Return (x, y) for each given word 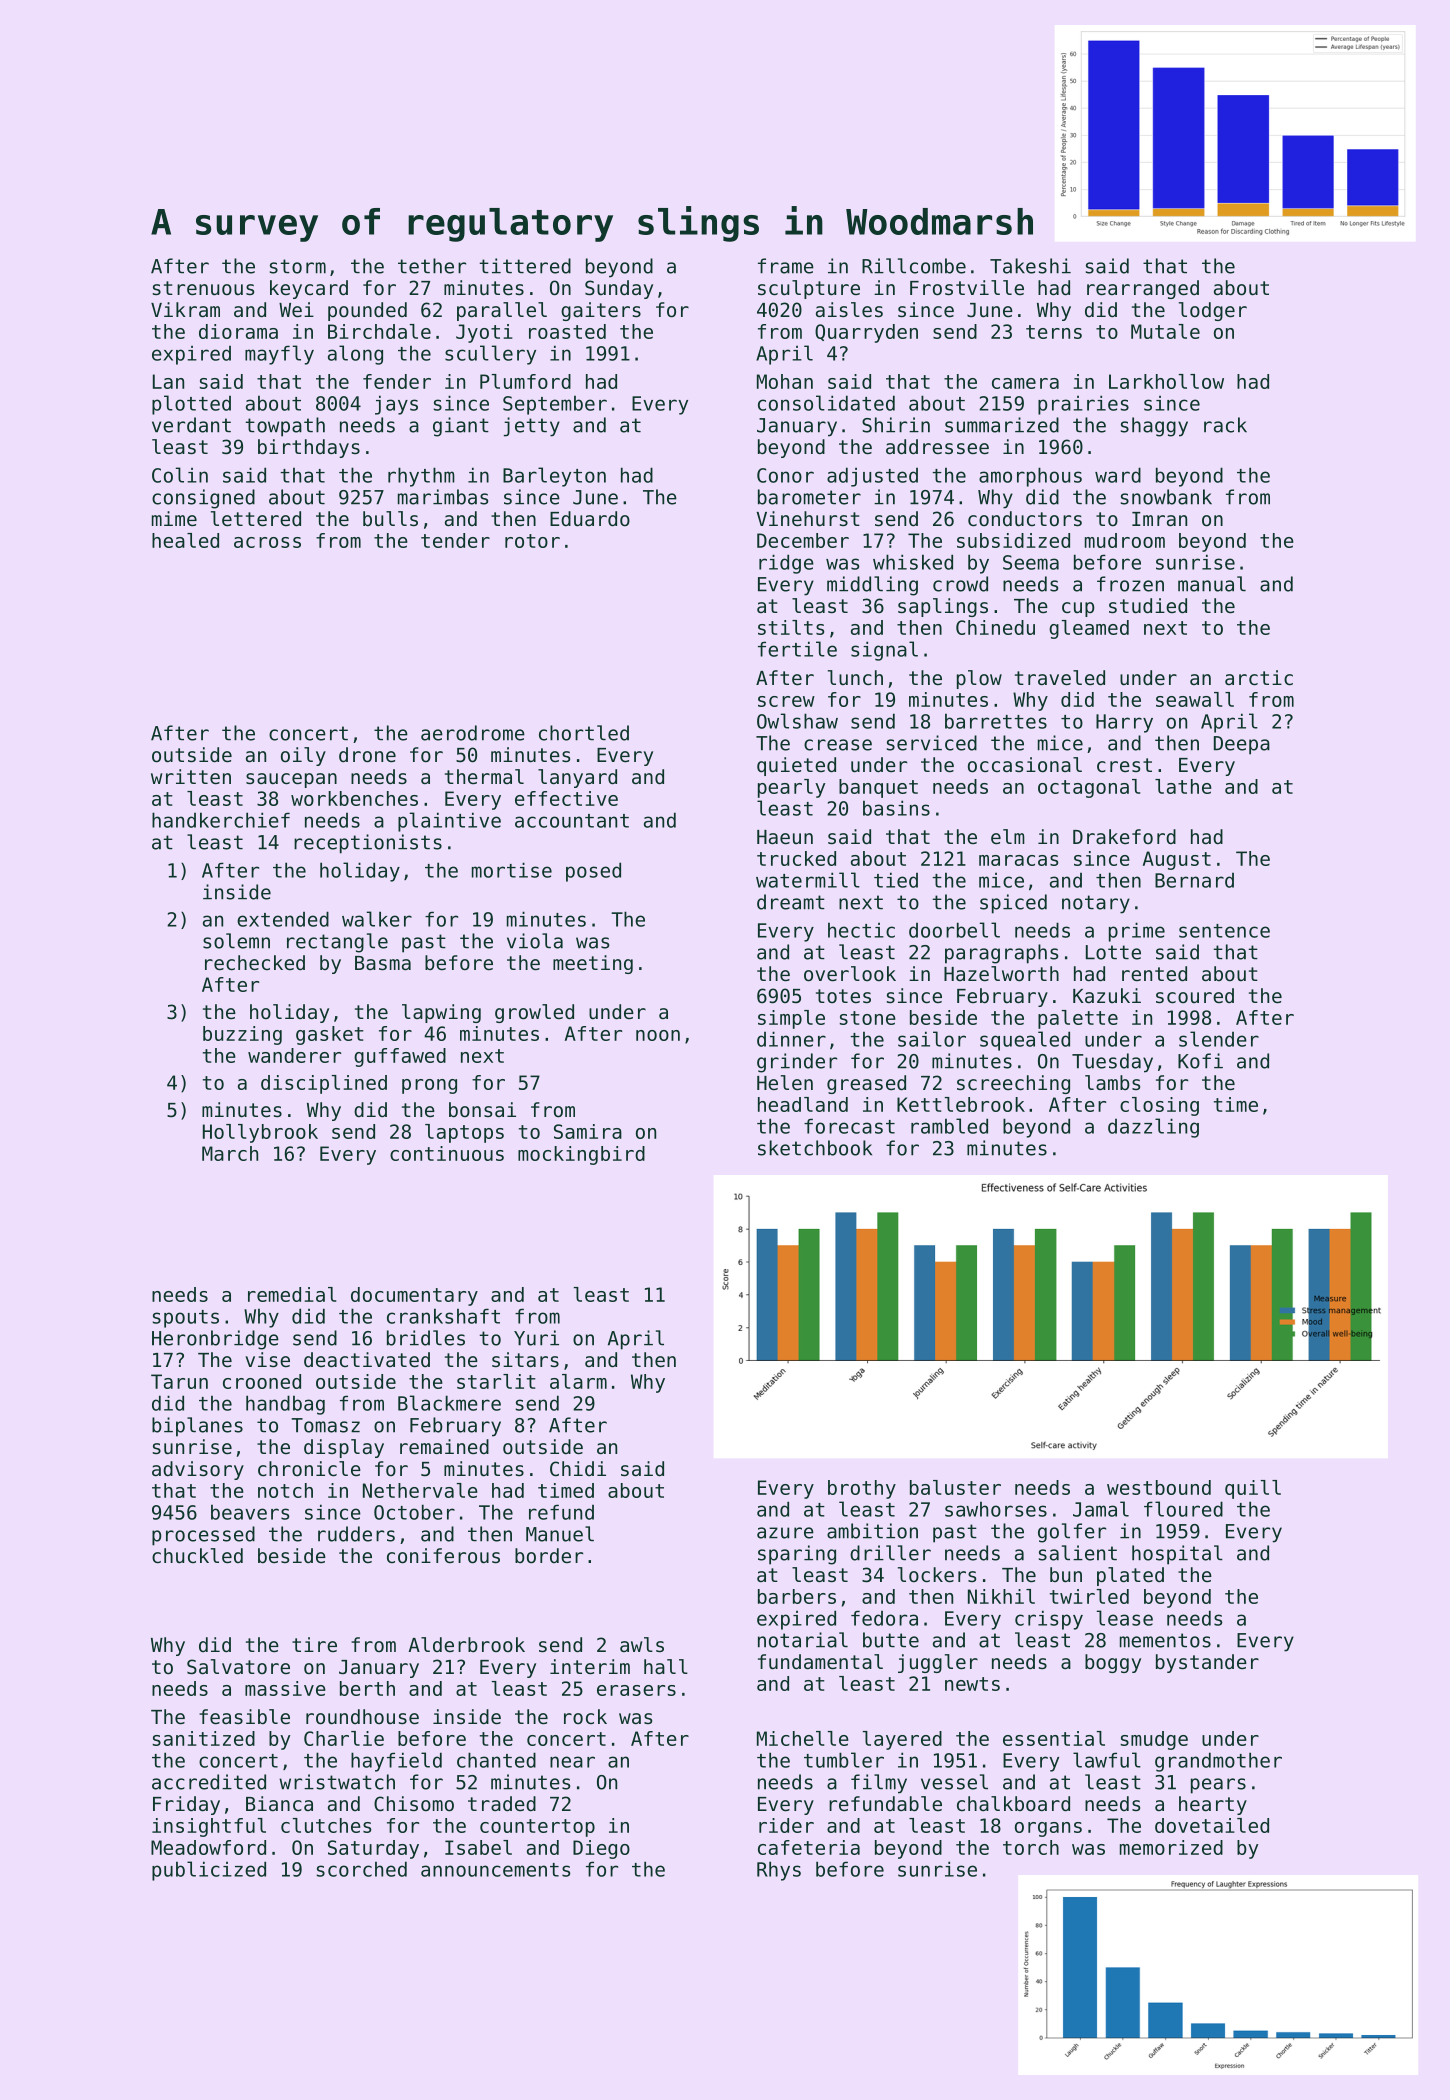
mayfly (279, 355)
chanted (496, 1760)
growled (534, 1013)
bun (1066, 1575)
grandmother (1218, 1762)
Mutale (1165, 331)
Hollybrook (260, 1133)
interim (590, 1667)
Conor (785, 475)
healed (185, 540)
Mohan (785, 381)
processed (203, 1536)
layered (902, 1740)
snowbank (1166, 497)
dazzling (1153, 1128)
